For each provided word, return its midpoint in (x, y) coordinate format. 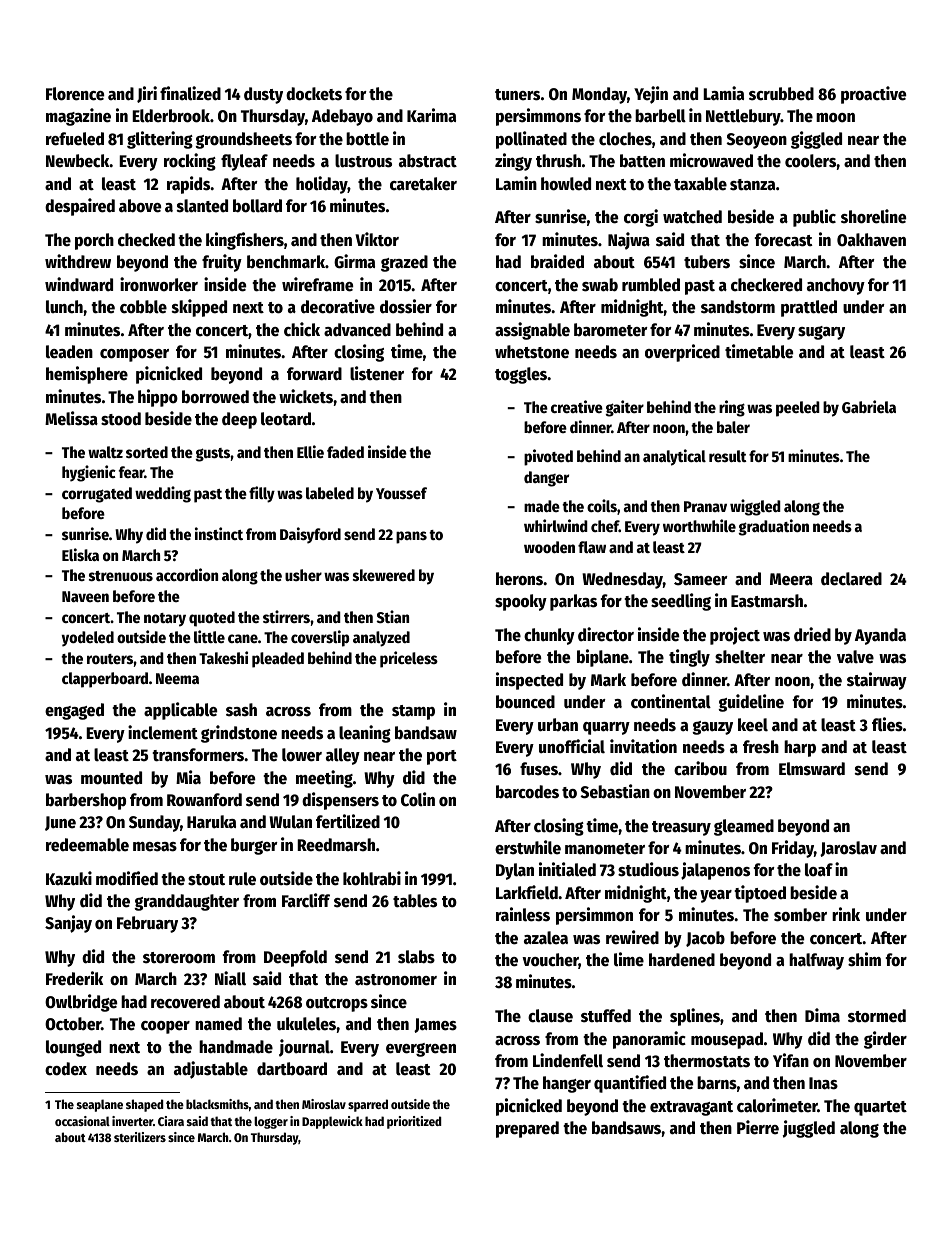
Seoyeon (757, 141)
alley (343, 756)
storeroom (179, 958)
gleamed (744, 827)
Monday (599, 95)
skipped (199, 308)
